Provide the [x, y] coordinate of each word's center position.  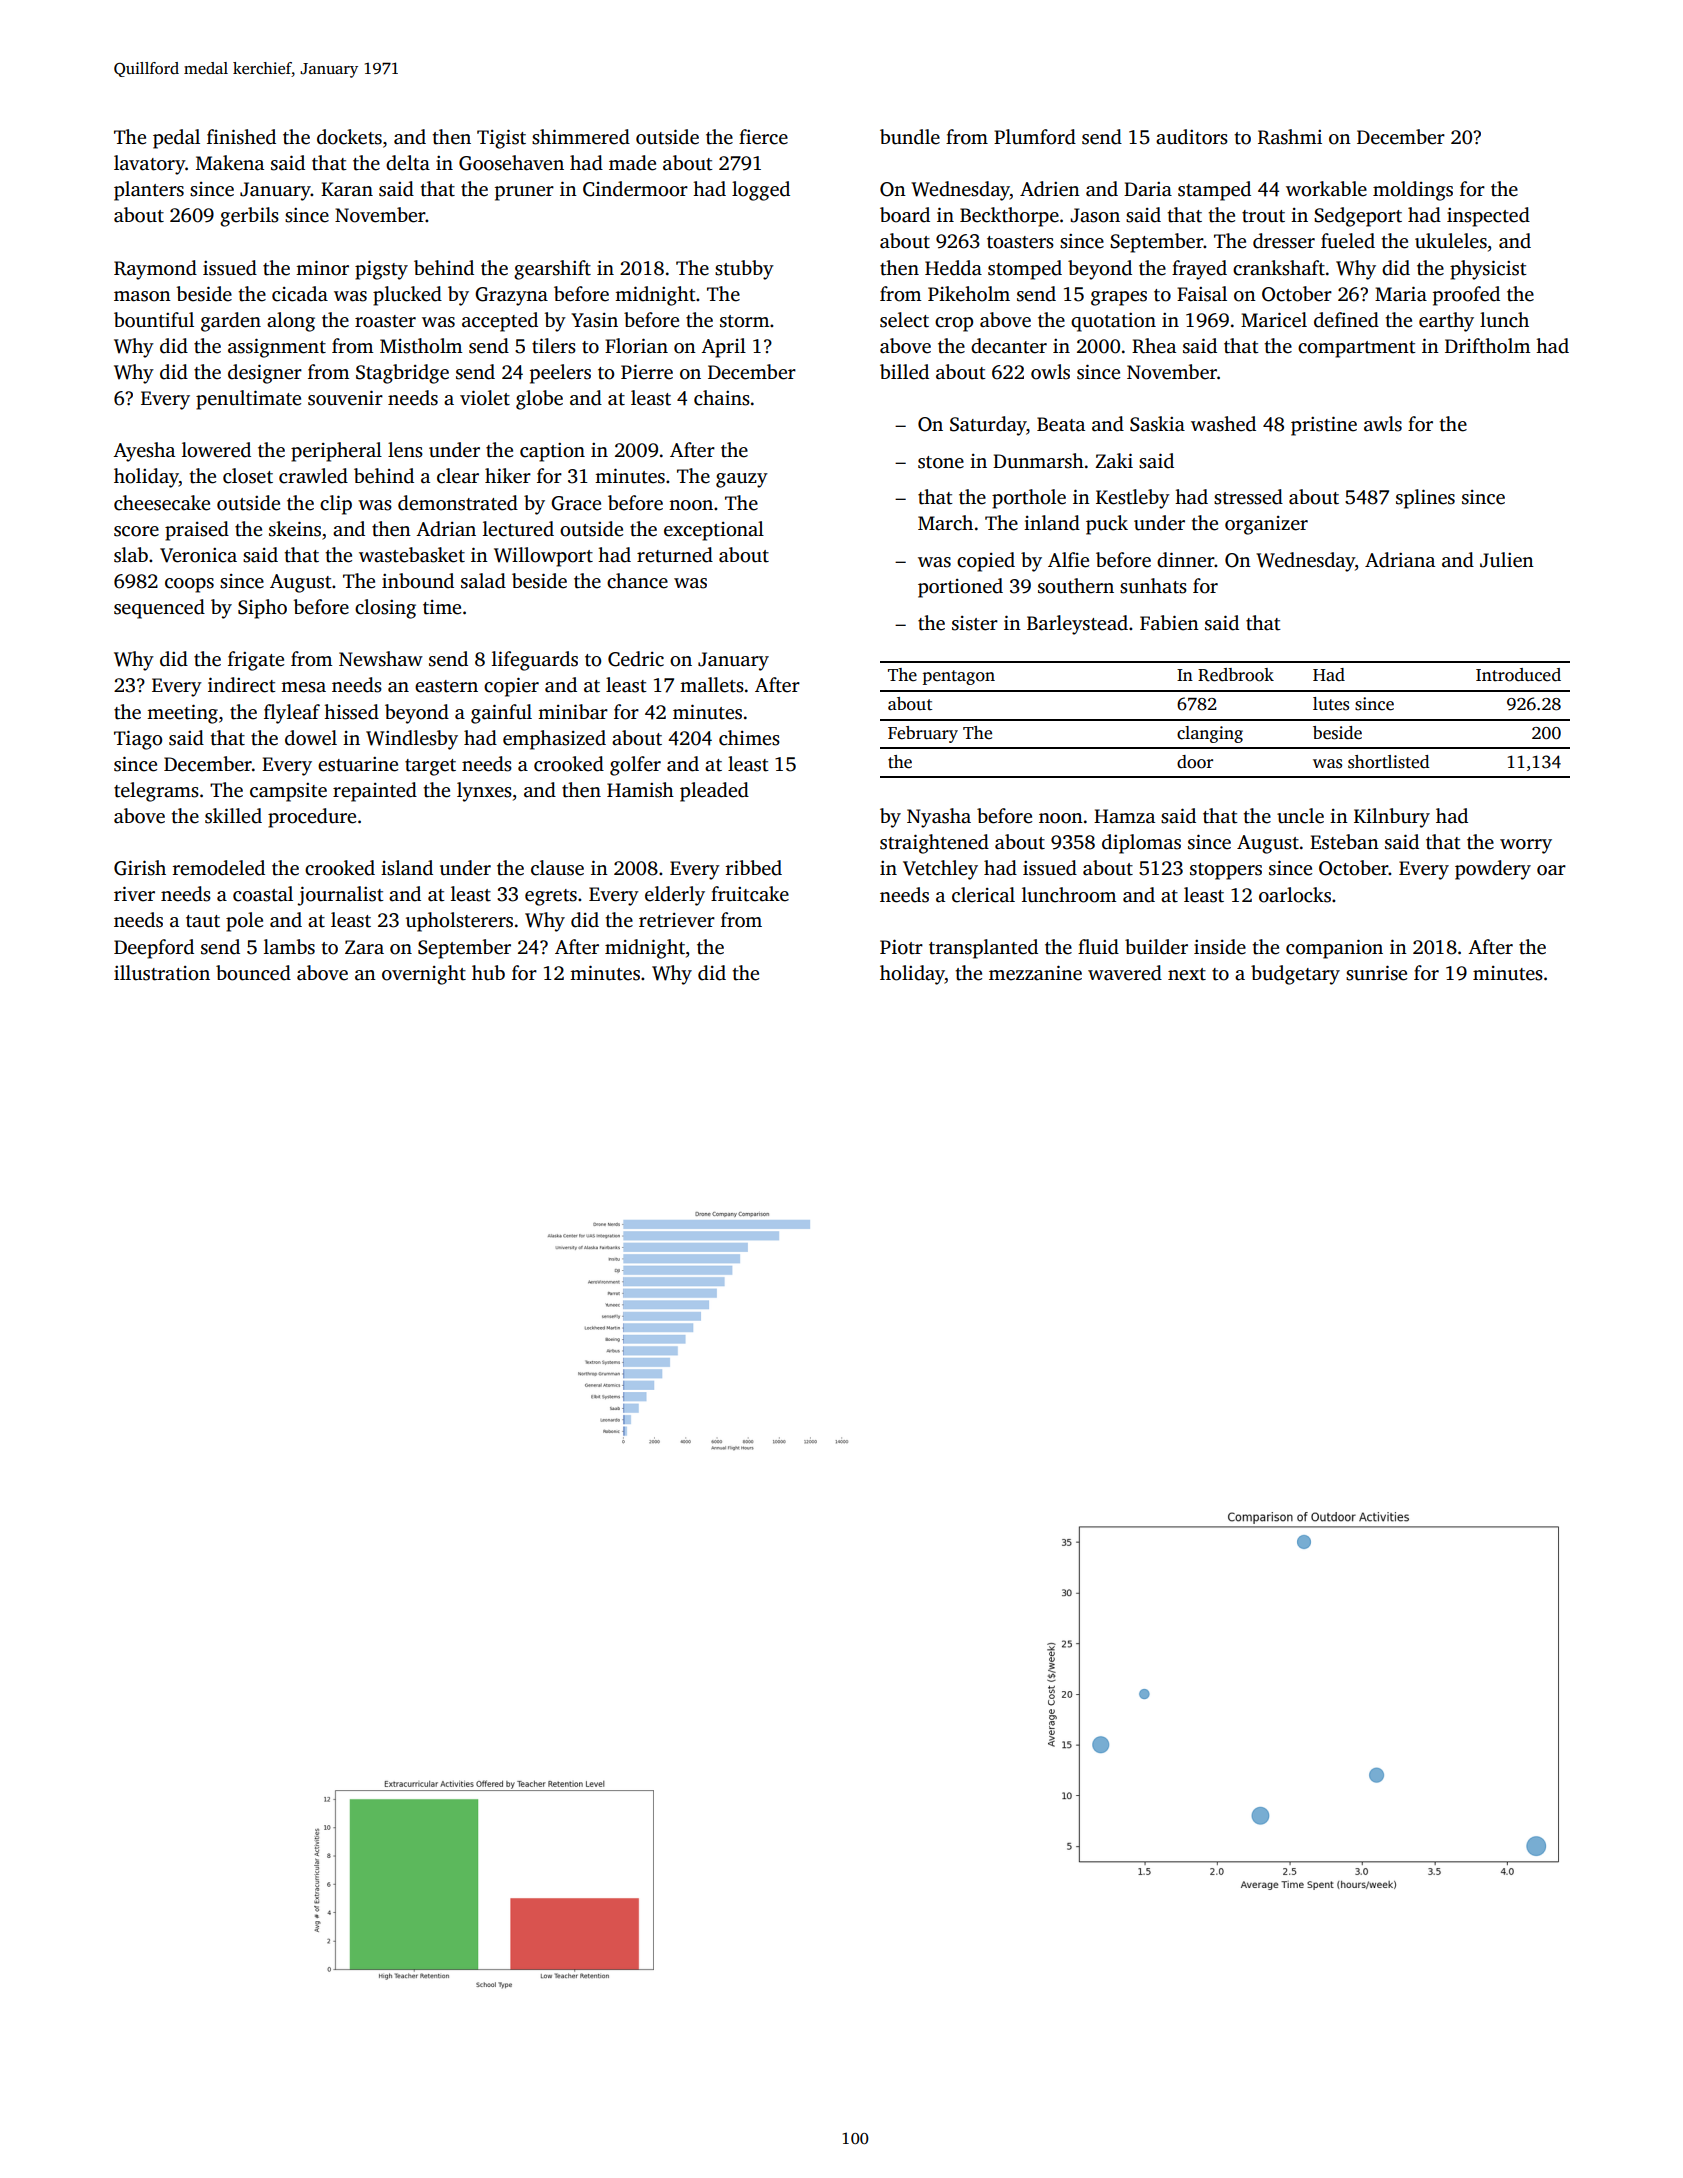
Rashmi [1290, 137]
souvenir [345, 398]
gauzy [742, 480]
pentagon [959, 677]
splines [1425, 499]
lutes [1331, 704]
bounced [253, 973]
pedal [176, 139]
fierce [763, 137]
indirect [242, 685]
